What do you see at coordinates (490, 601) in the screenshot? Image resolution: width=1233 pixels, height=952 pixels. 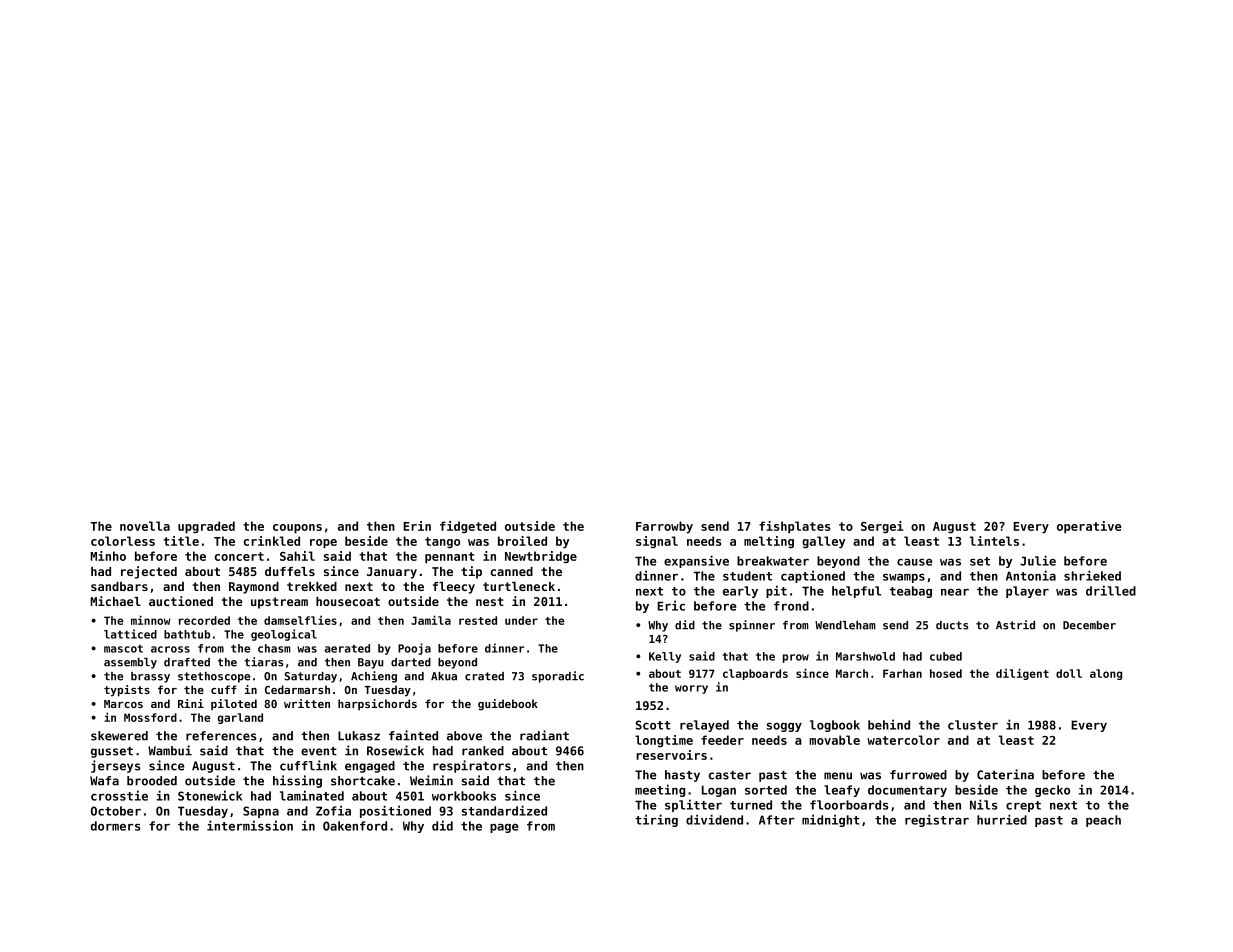 I see `nest` at bounding box center [490, 601].
